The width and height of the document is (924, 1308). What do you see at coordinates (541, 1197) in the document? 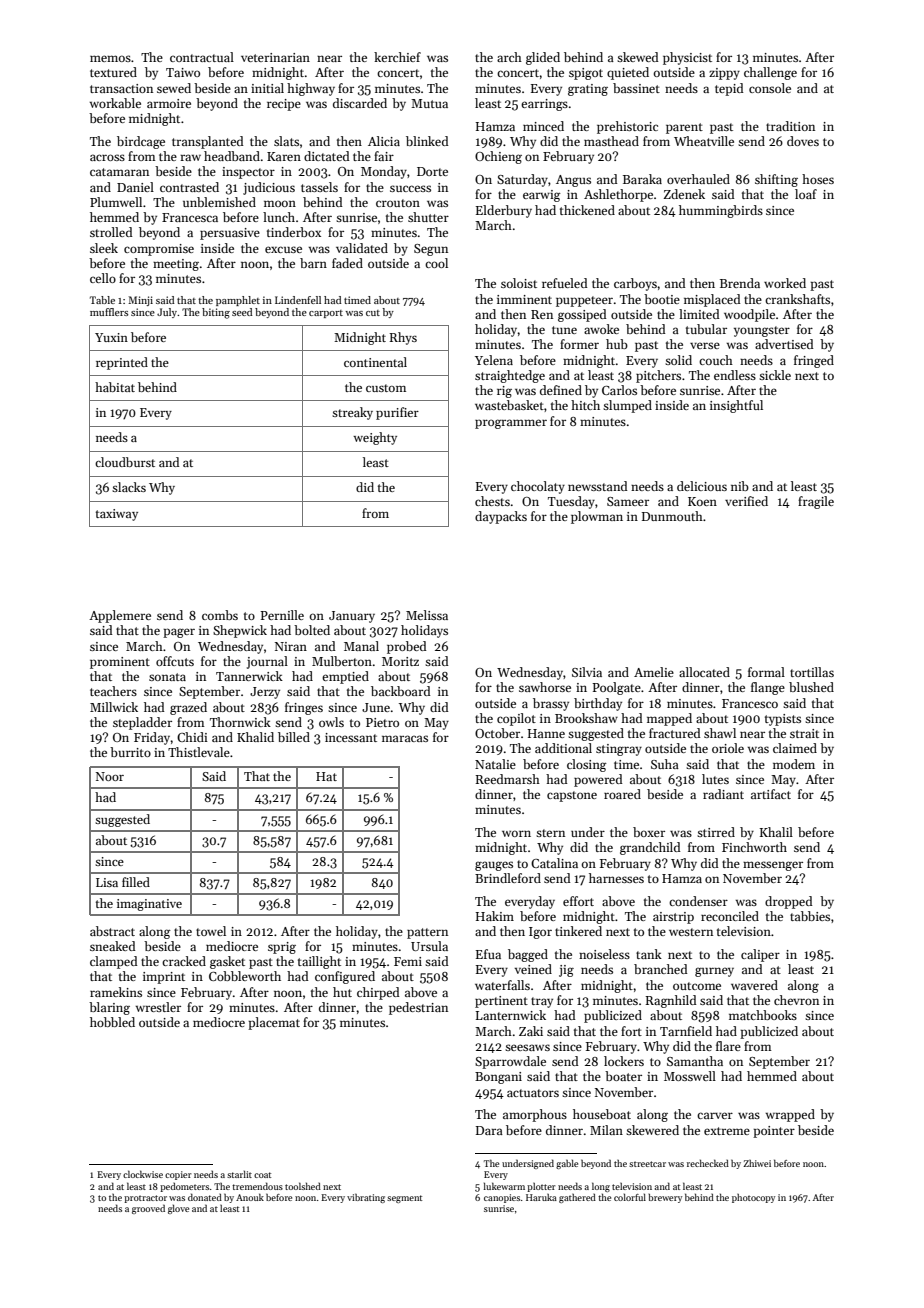
I see `Haruka` at bounding box center [541, 1197].
